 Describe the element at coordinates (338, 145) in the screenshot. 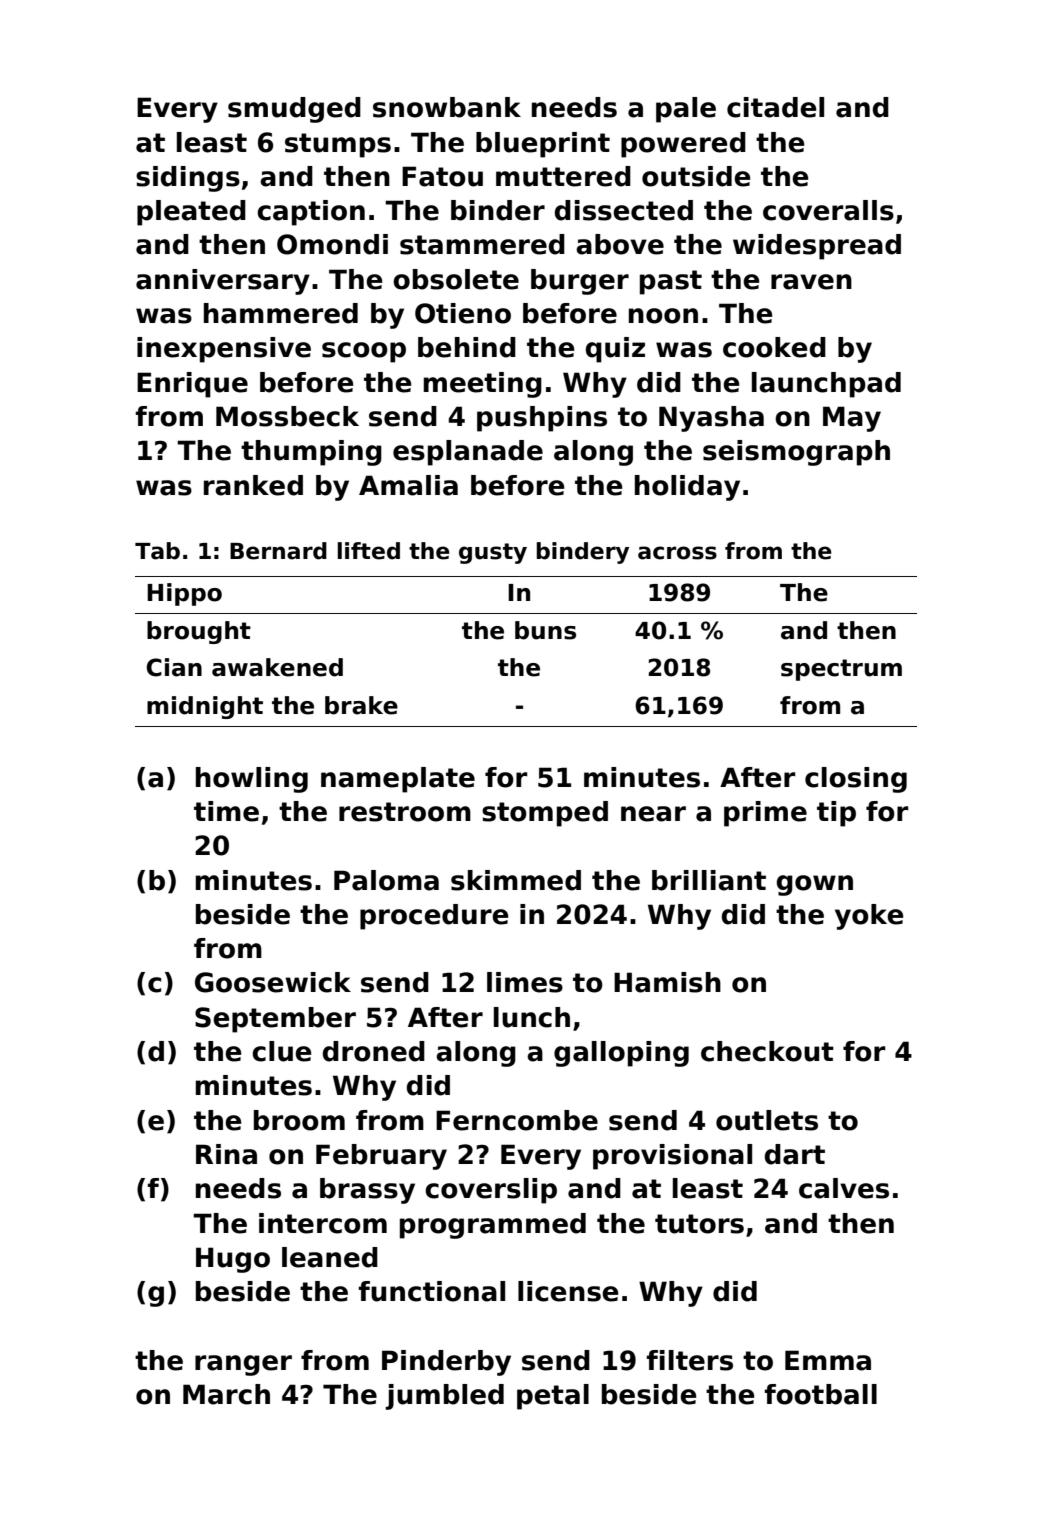

I see `stumps` at that location.
